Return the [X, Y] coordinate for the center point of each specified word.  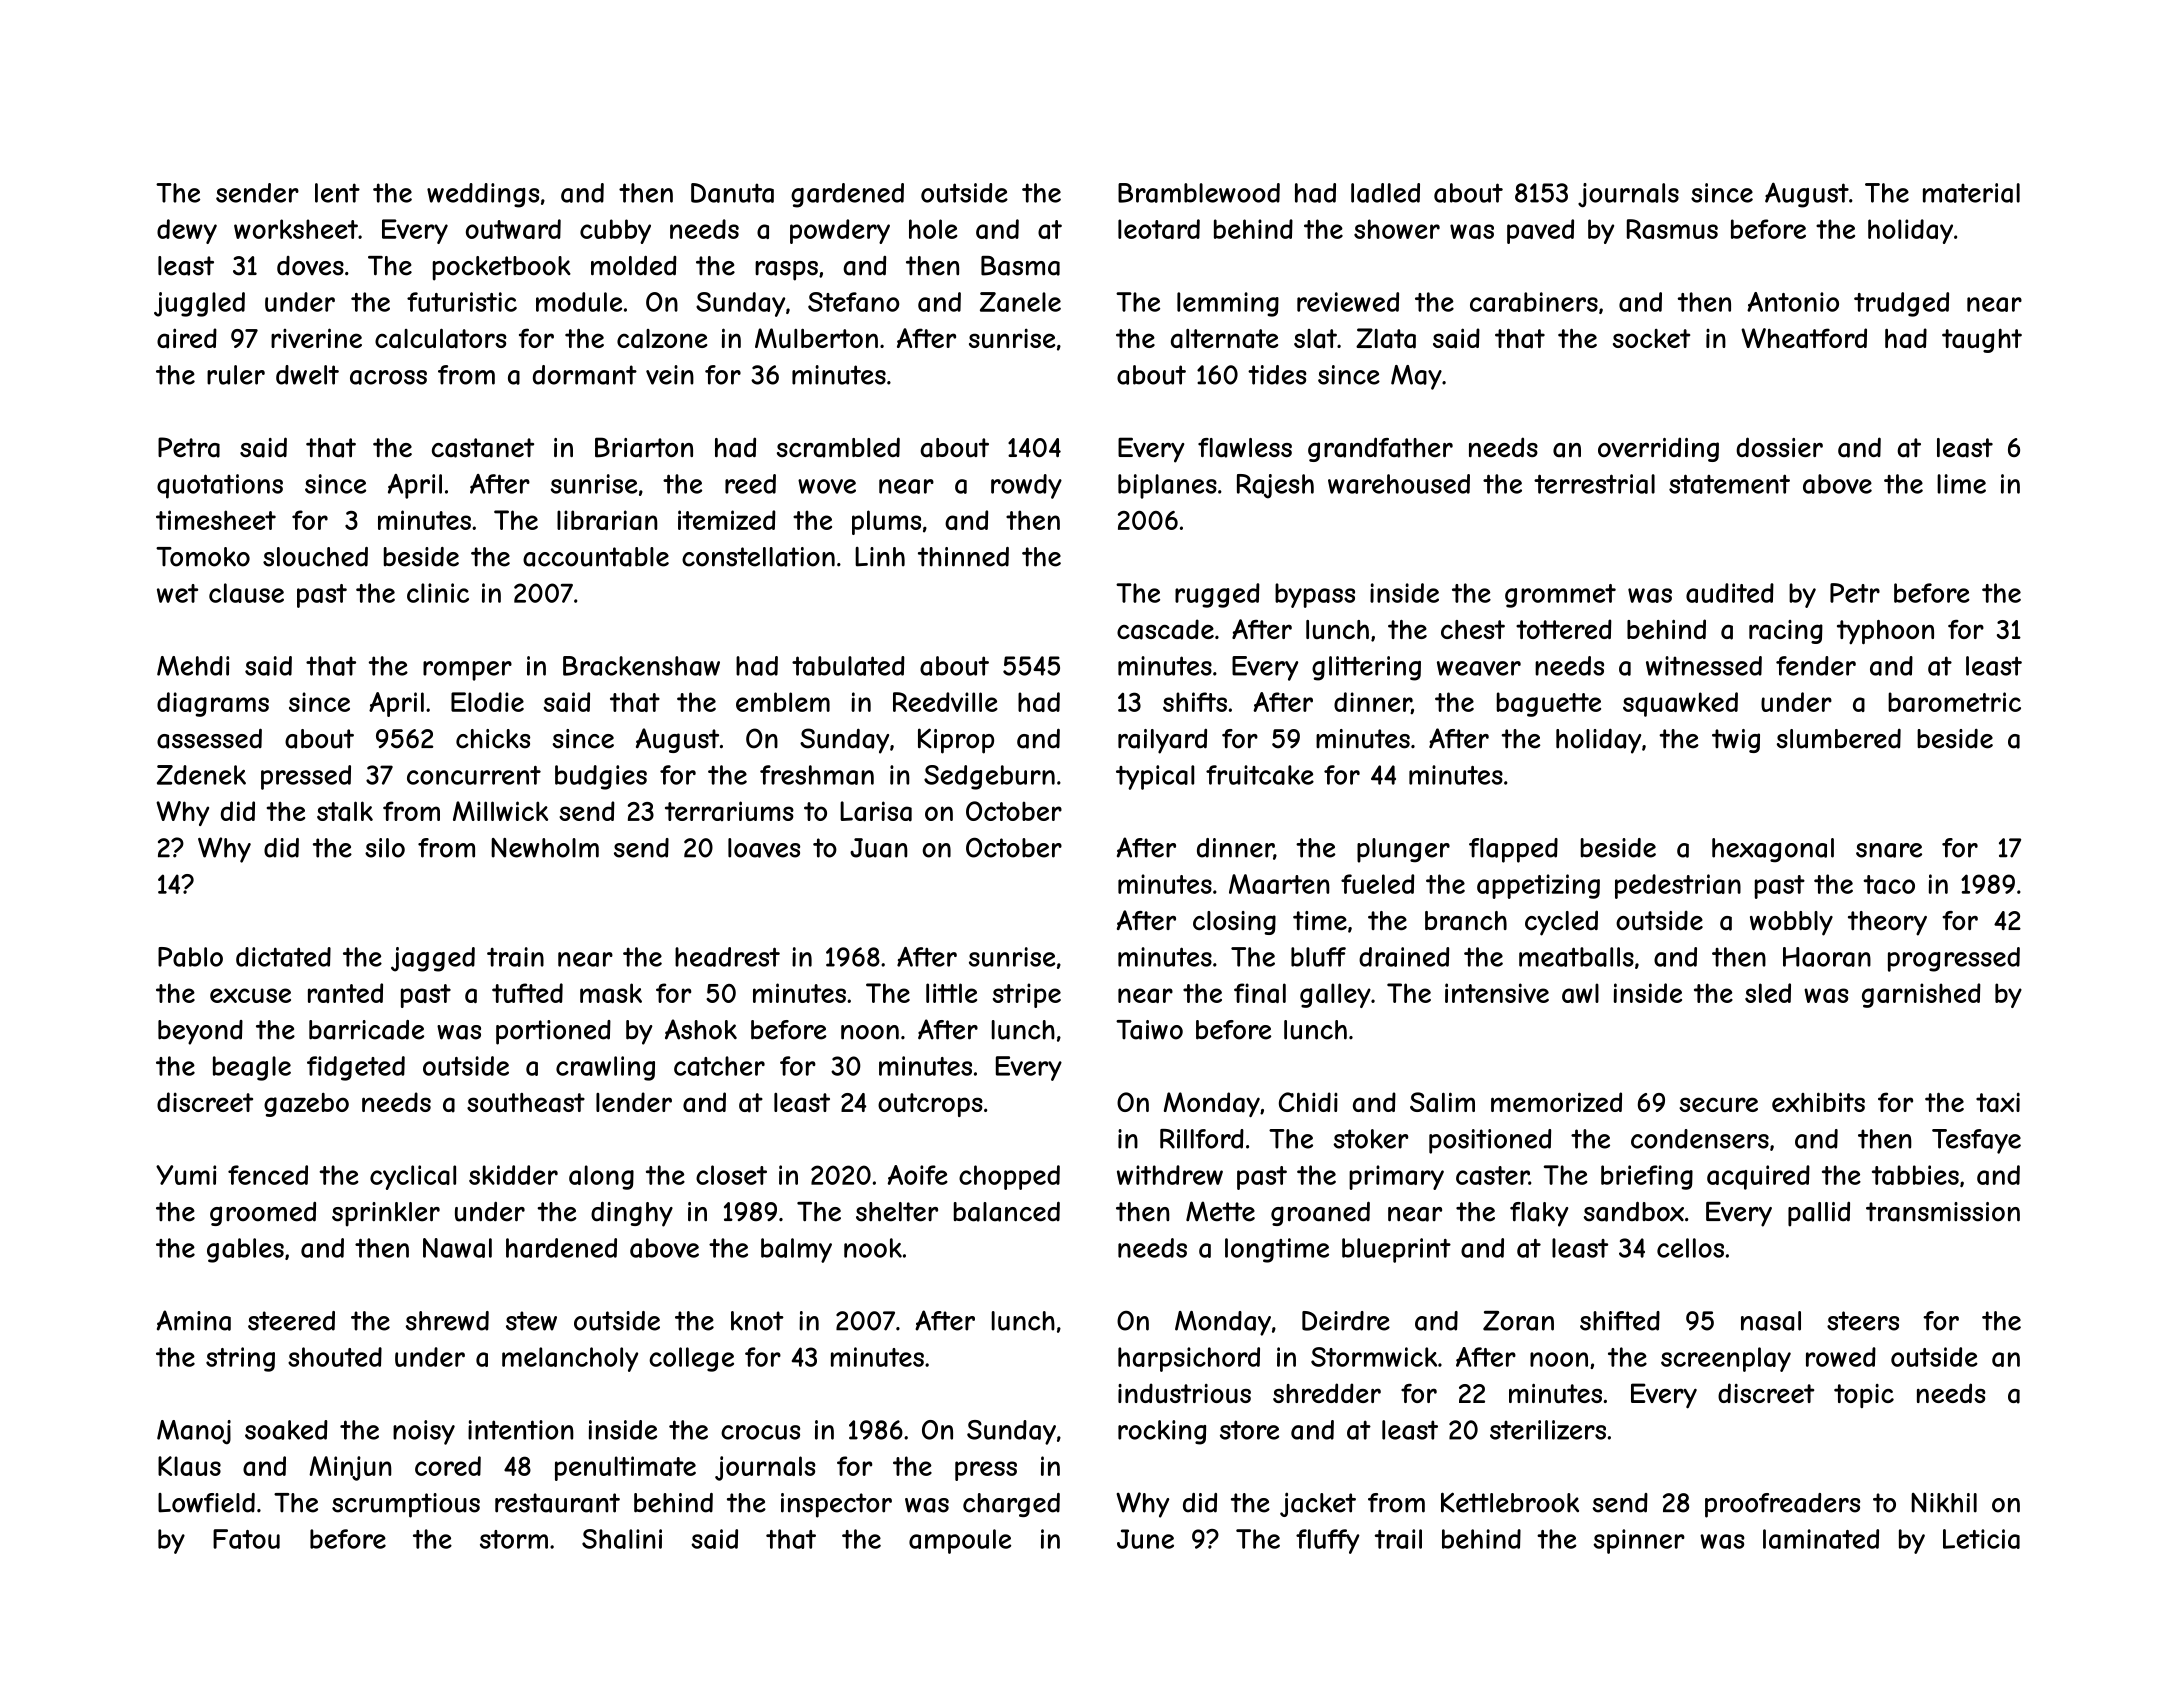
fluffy [1328, 1541]
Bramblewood [1199, 193]
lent [337, 193]
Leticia [1981, 1539]
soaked [286, 1430]
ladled [1385, 193]
